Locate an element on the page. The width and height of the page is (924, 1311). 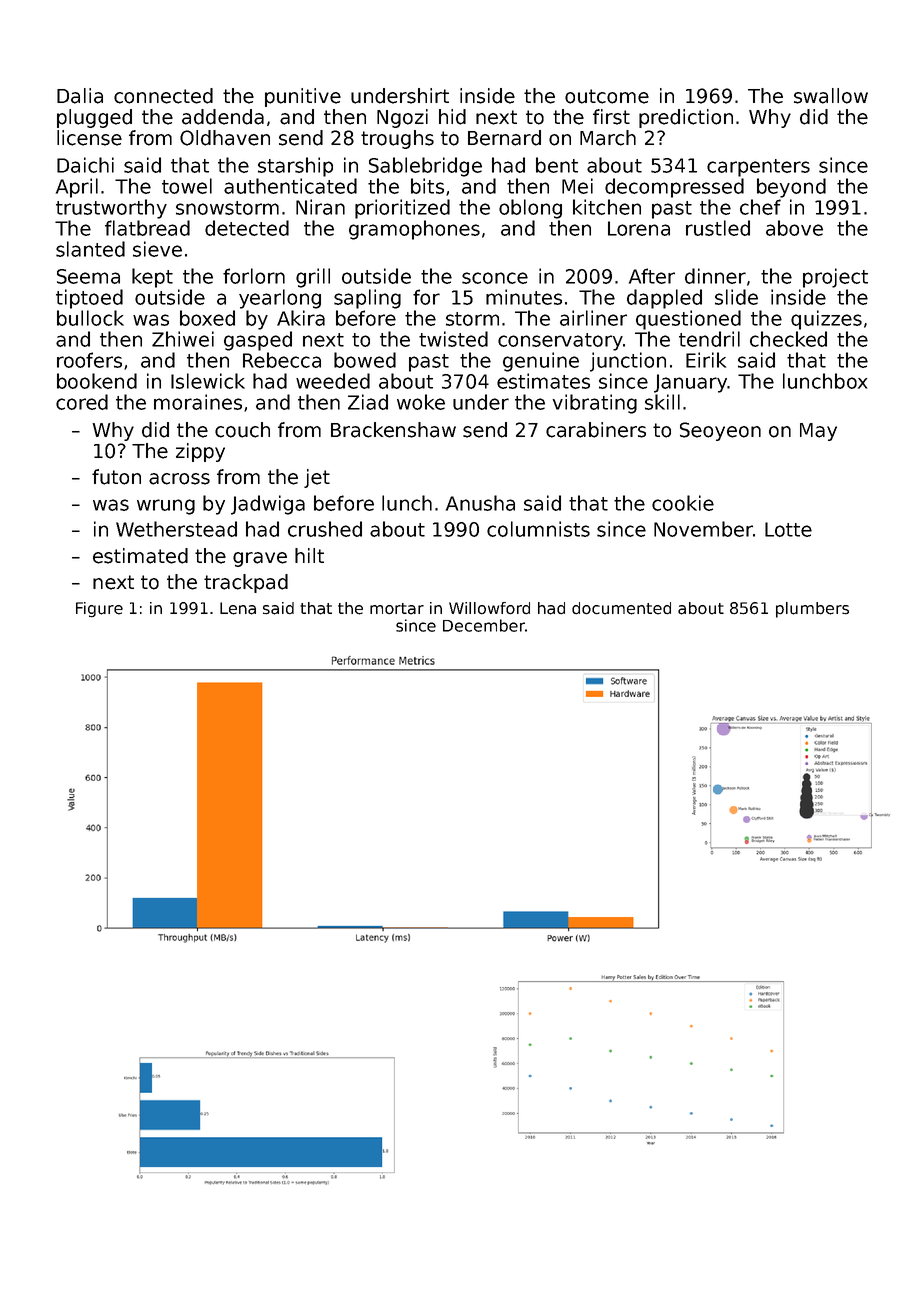
Dalia is located at coordinates (80, 96).
